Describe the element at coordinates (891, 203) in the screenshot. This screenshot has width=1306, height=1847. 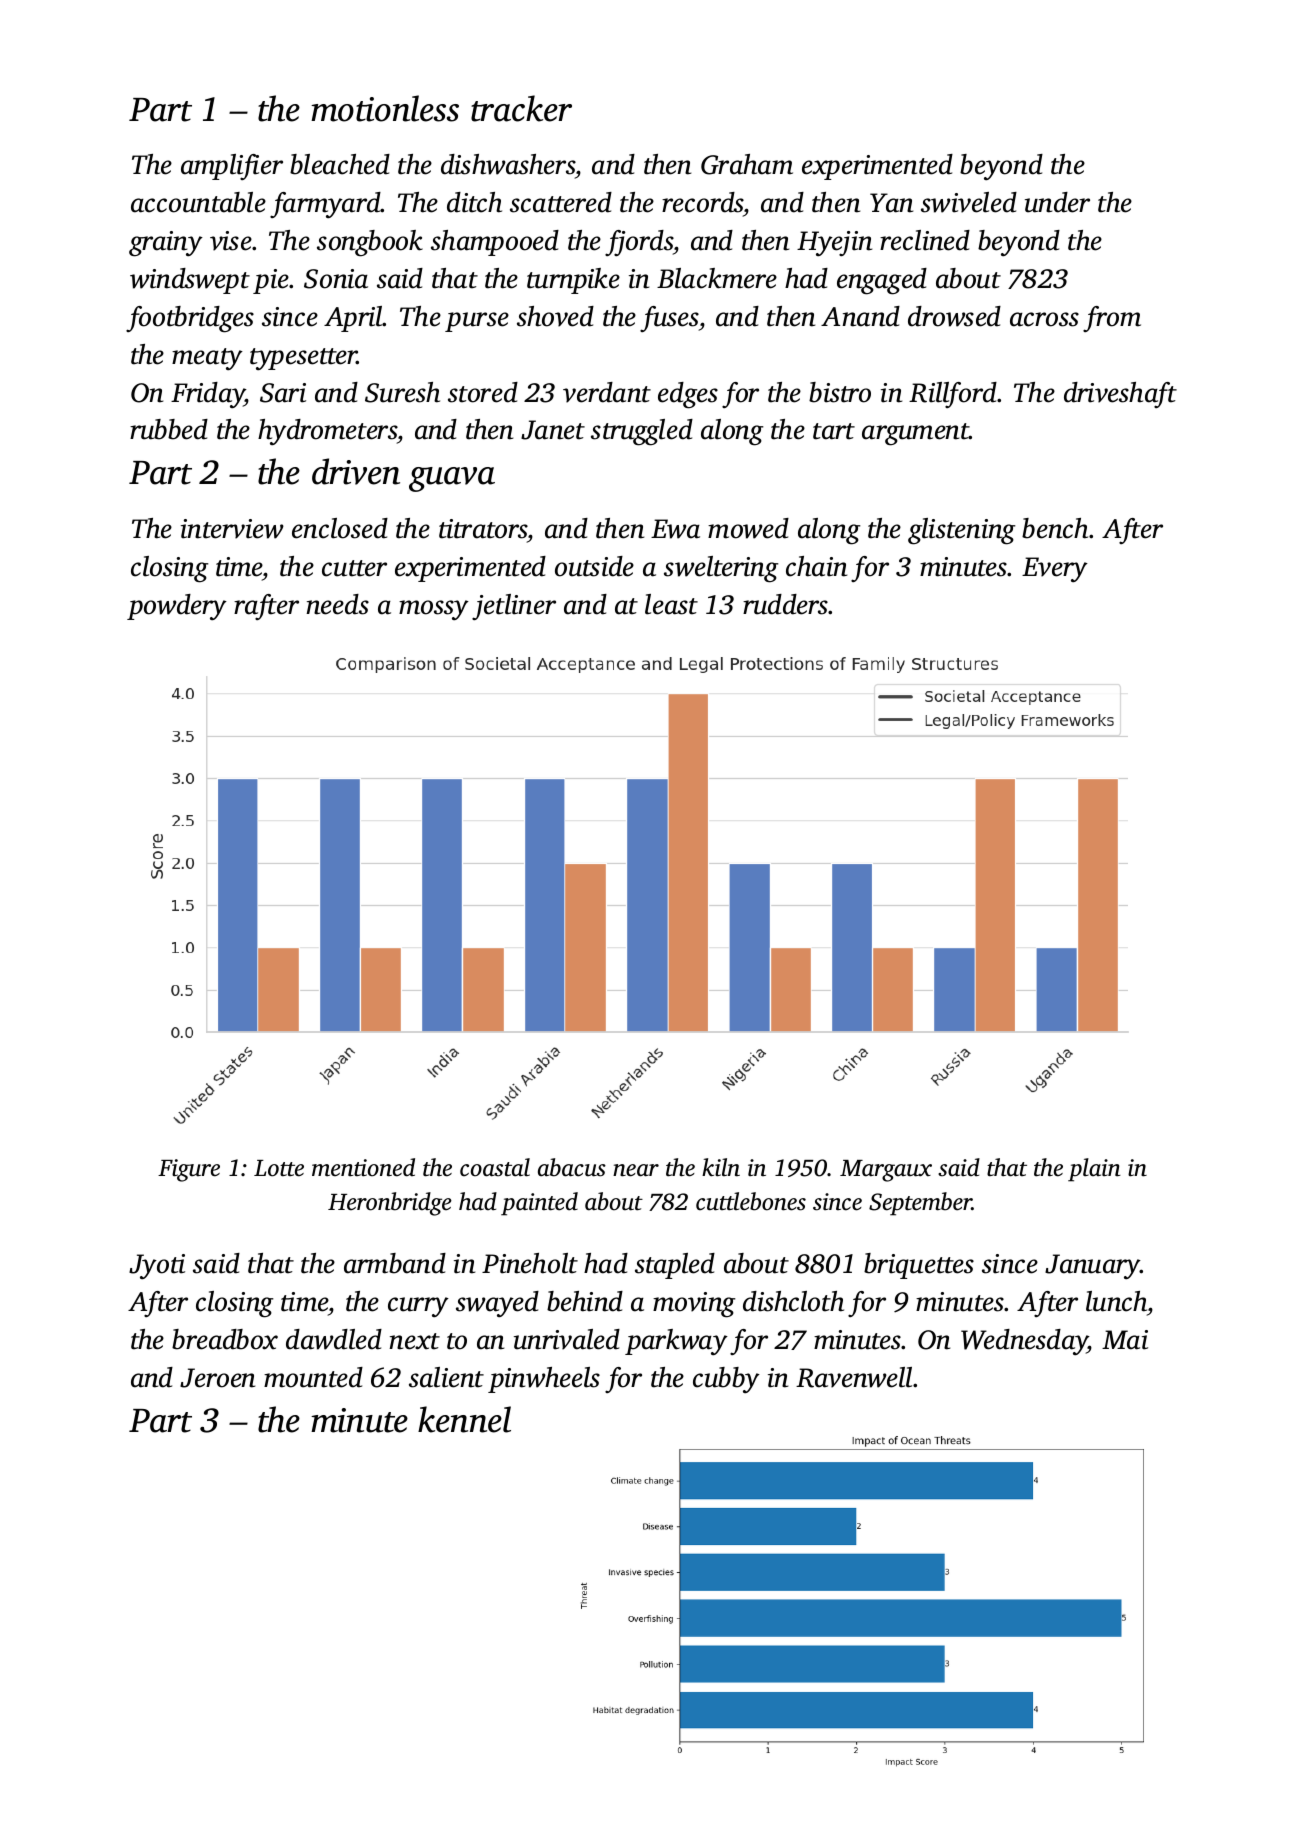
I see `Yan` at that location.
